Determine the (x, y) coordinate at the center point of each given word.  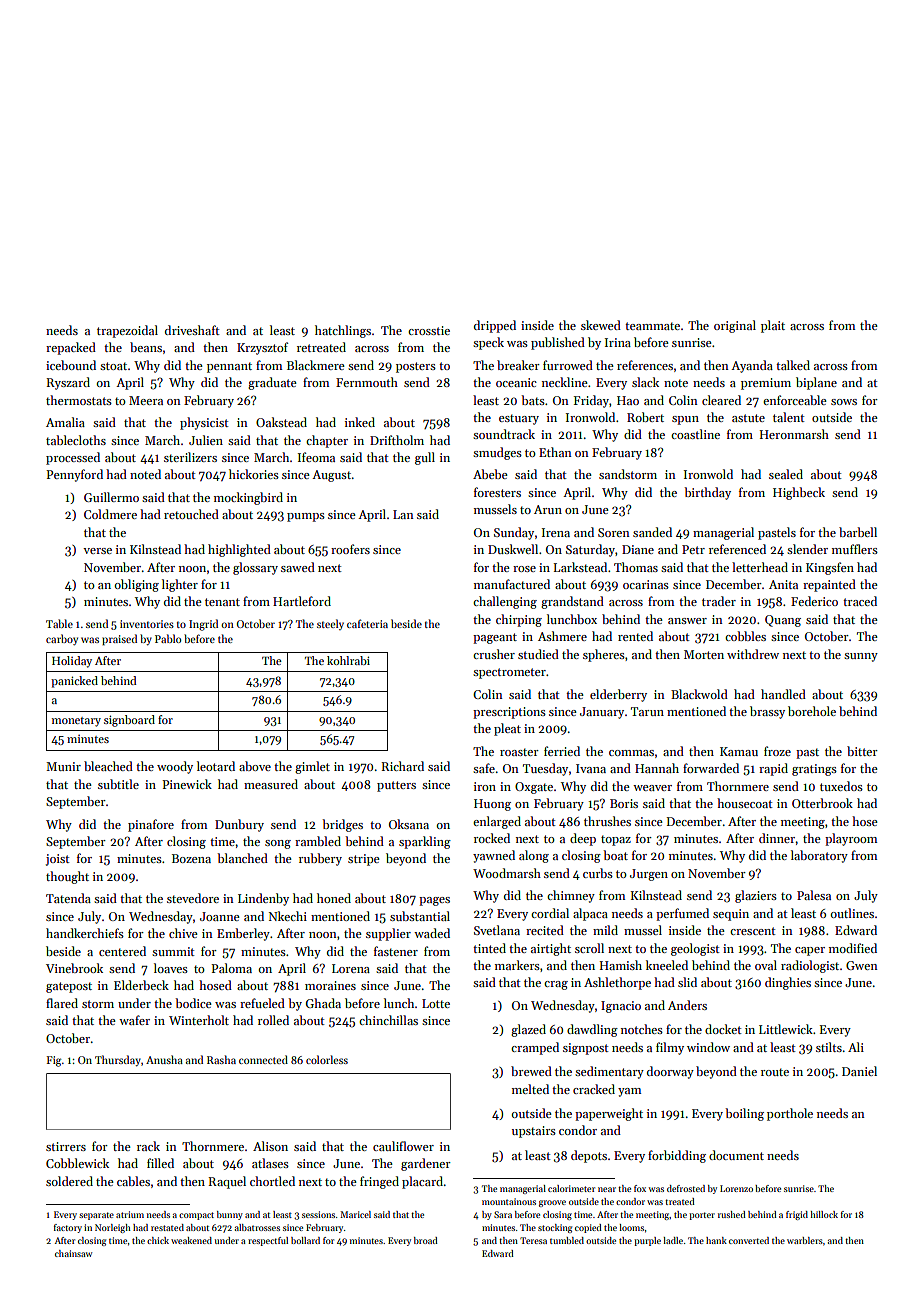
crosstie (429, 330)
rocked (492, 838)
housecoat (745, 803)
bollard (305, 1240)
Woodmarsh (507, 873)
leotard (216, 766)
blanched (242, 858)
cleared (721, 400)
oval (766, 965)
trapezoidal (127, 331)
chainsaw (73, 1253)
